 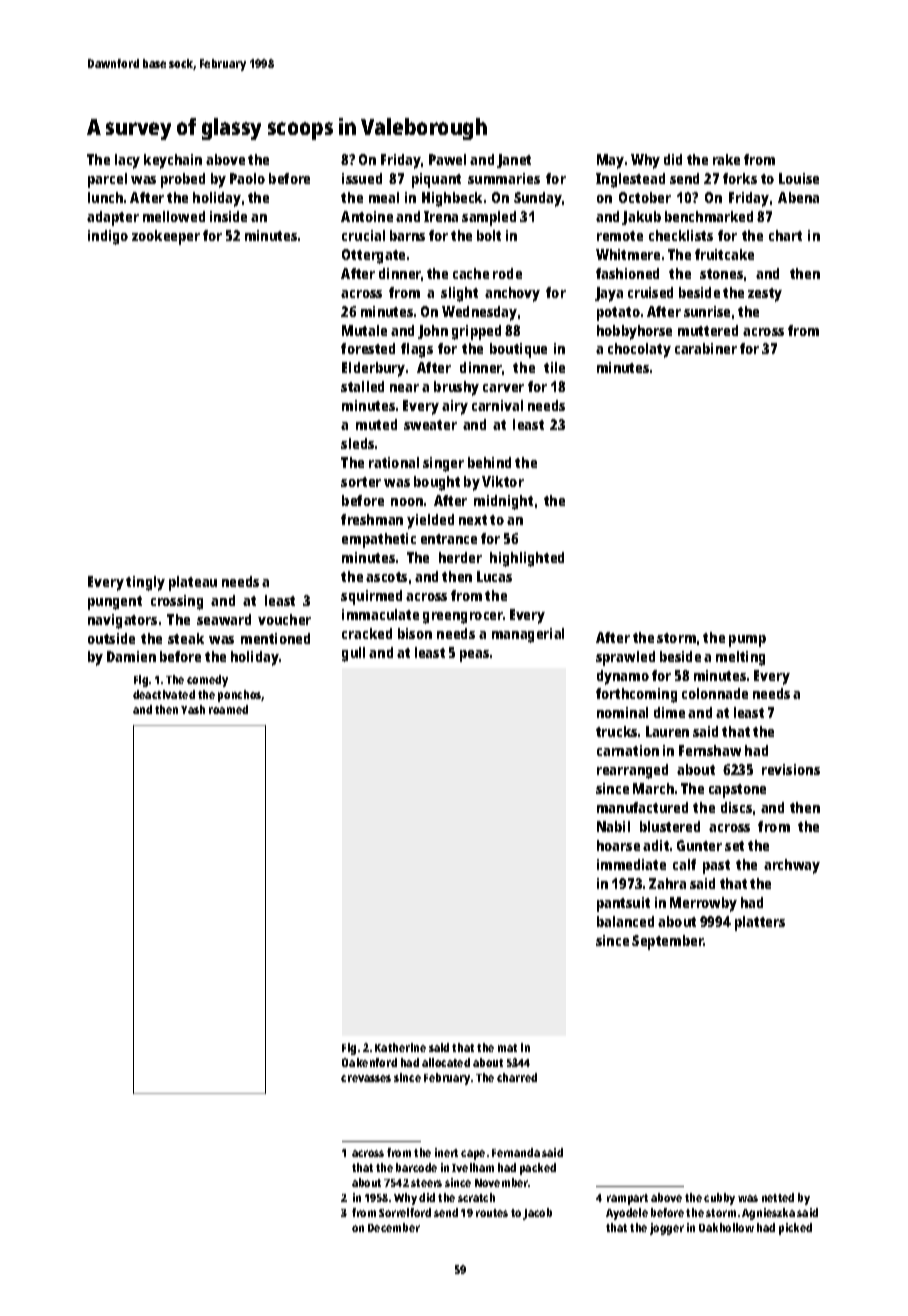 I want to click on keychain, so click(x=173, y=161).
